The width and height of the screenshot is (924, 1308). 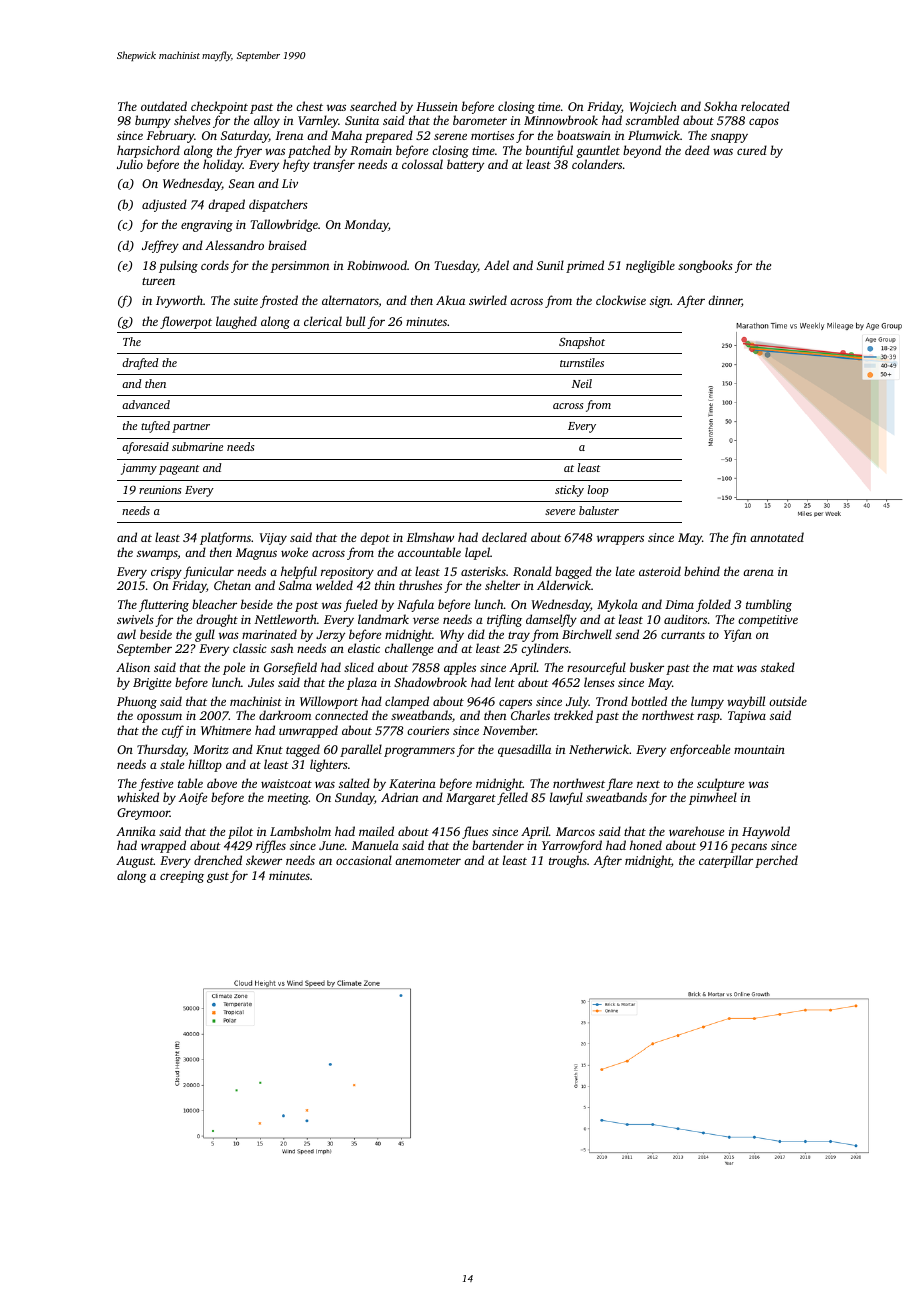 What do you see at coordinates (450, 300) in the screenshot?
I see `Akua` at bounding box center [450, 300].
